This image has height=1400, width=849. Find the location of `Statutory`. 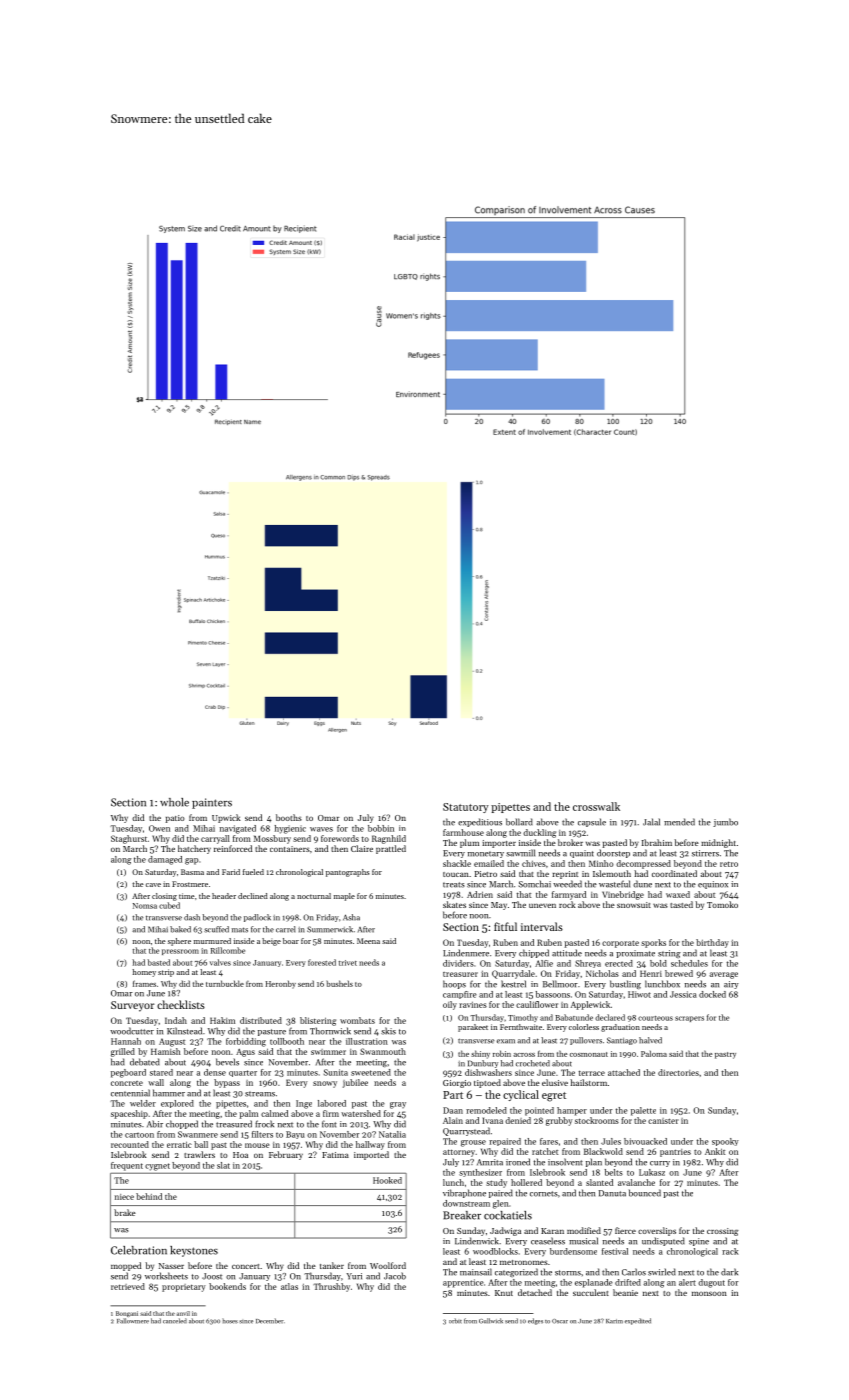

Statutory is located at coordinates (466, 808).
